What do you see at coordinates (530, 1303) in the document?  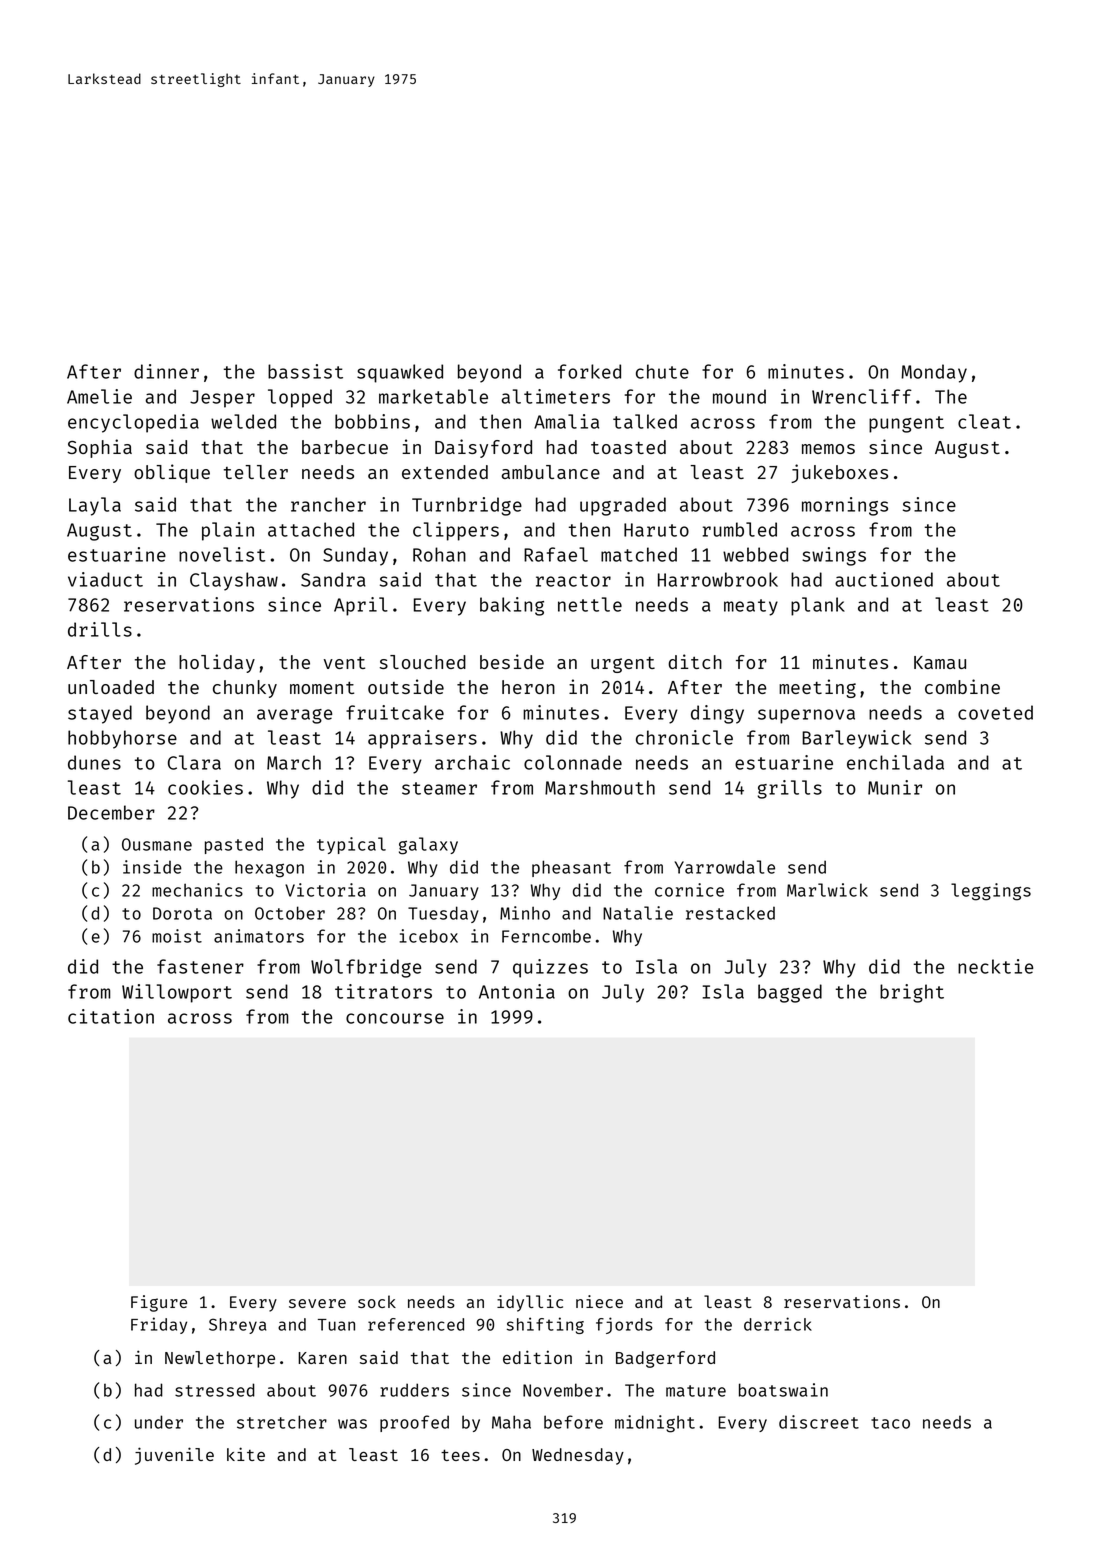 I see `idyllic` at bounding box center [530, 1303].
